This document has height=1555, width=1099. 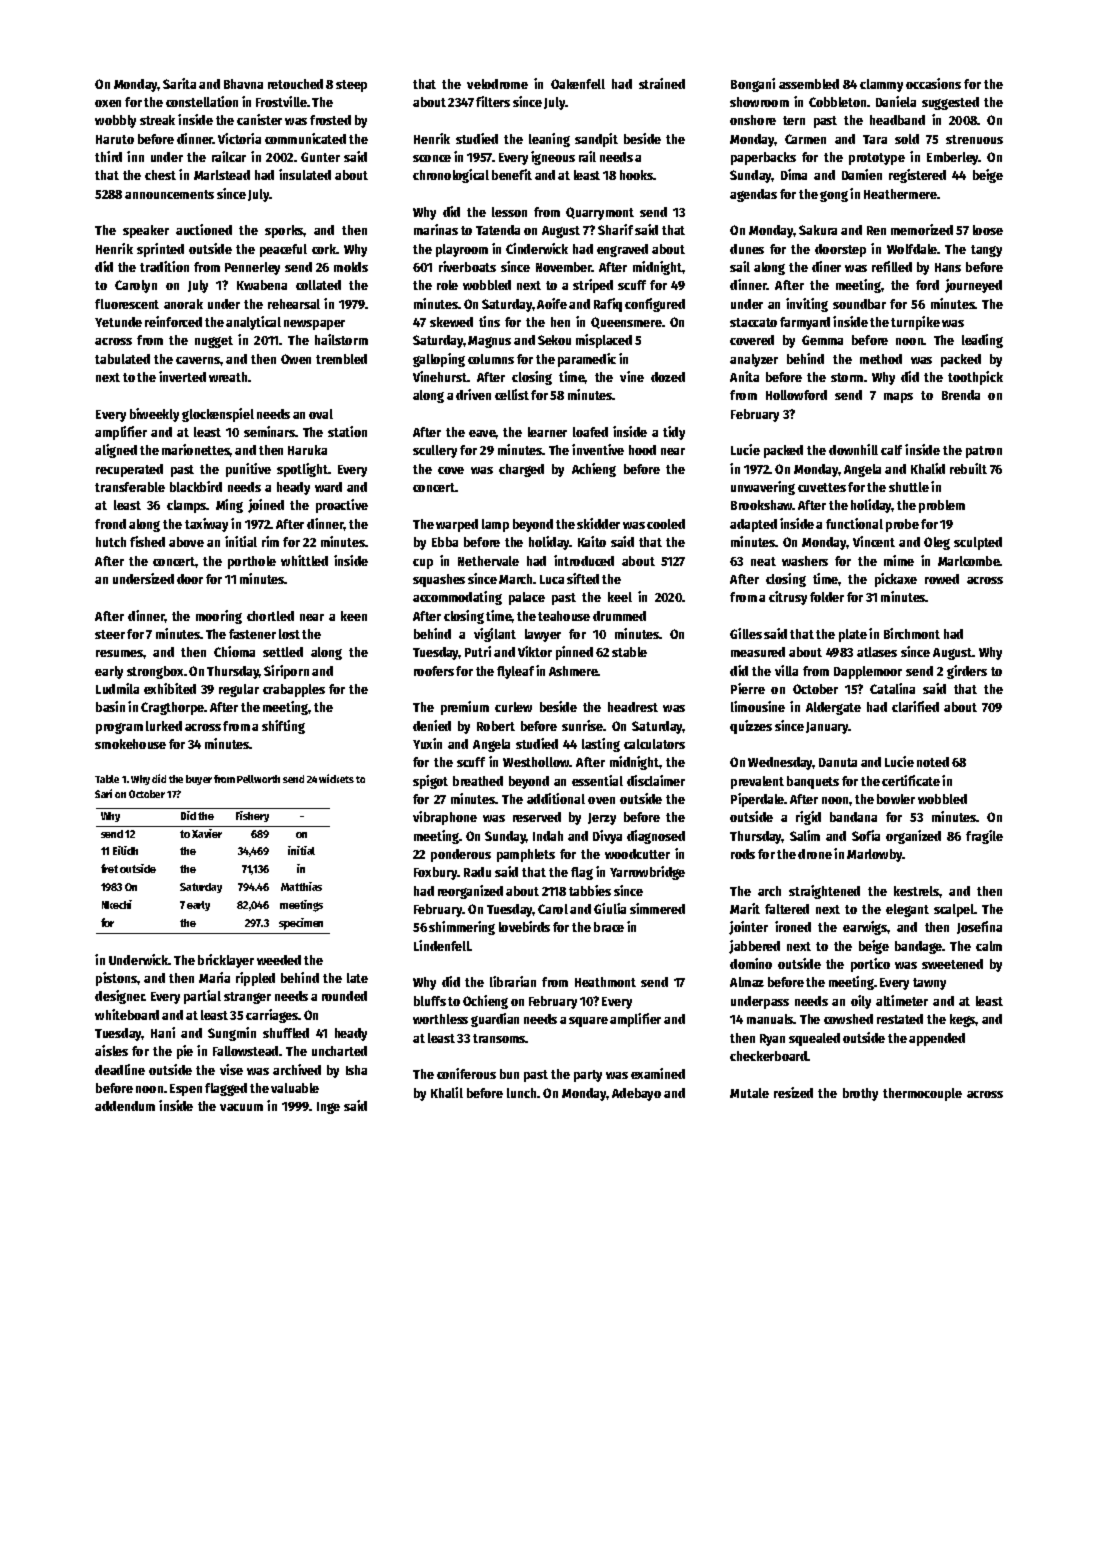 I want to click on dozed, so click(x=668, y=377).
